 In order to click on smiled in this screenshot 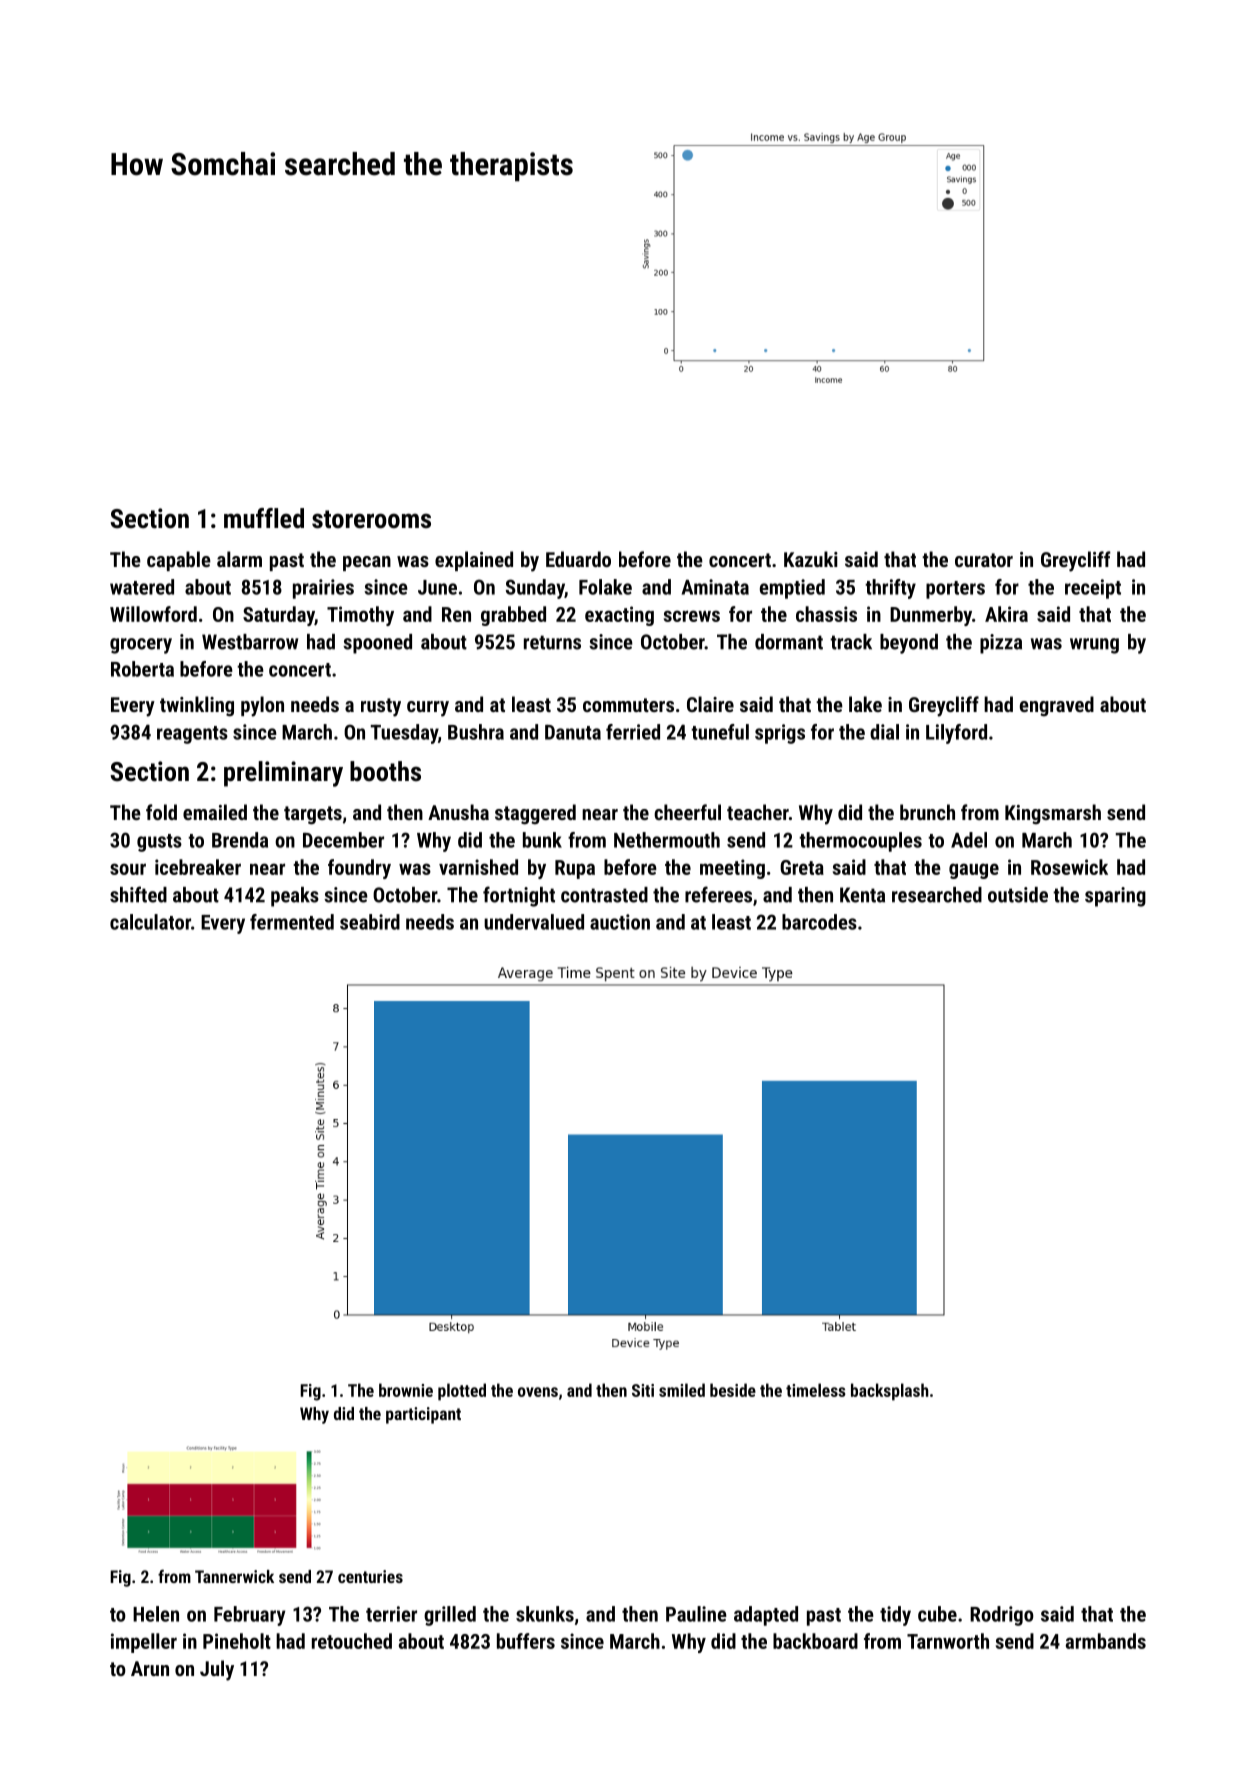, I will do `click(682, 1390)`.
